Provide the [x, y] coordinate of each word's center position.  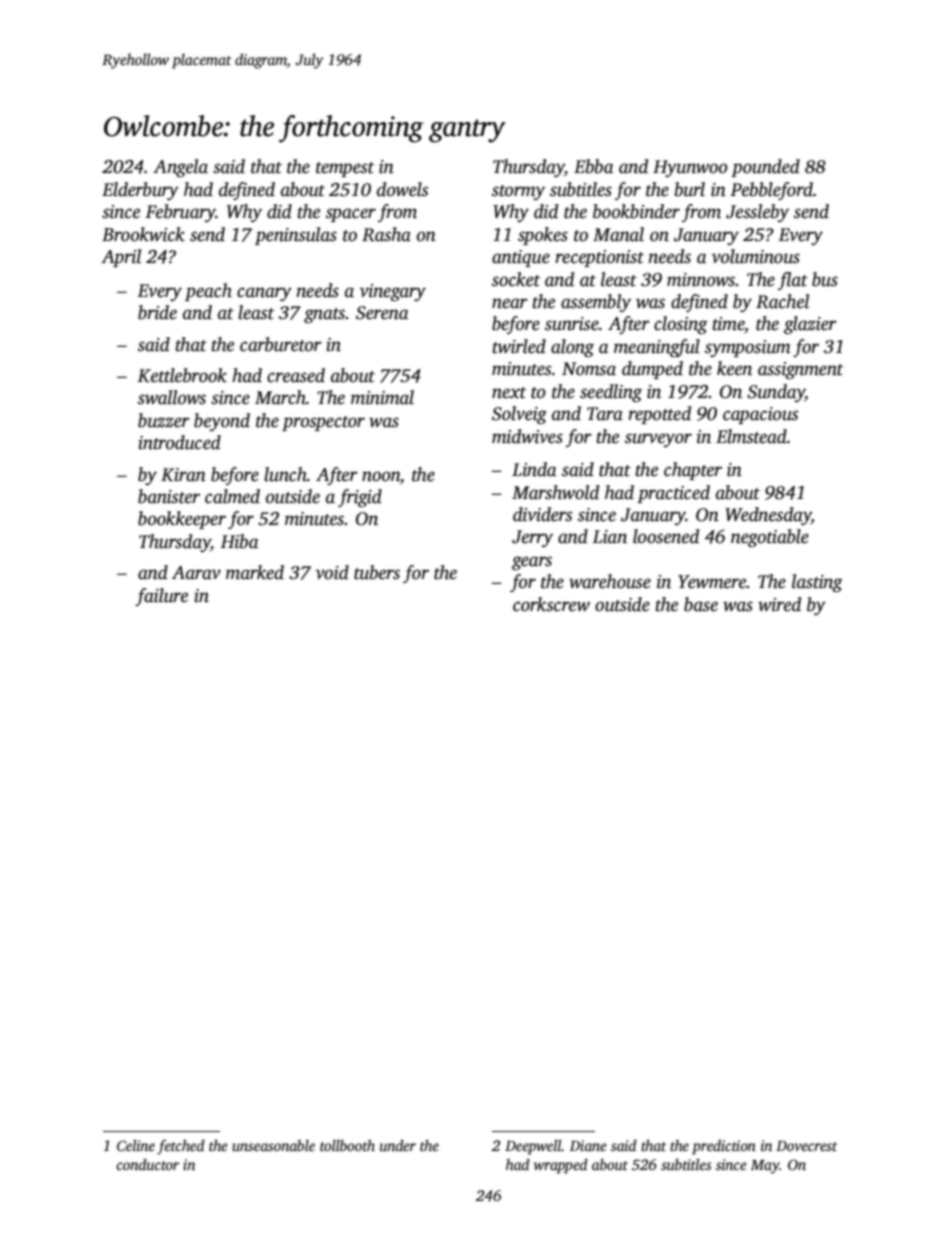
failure [161, 597]
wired [779, 604]
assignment [800, 370]
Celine [136, 1145]
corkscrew [551, 604]
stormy [518, 192]
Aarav [196, 573]
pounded [765, 168]
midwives [527, 436]
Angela [180, 168]
